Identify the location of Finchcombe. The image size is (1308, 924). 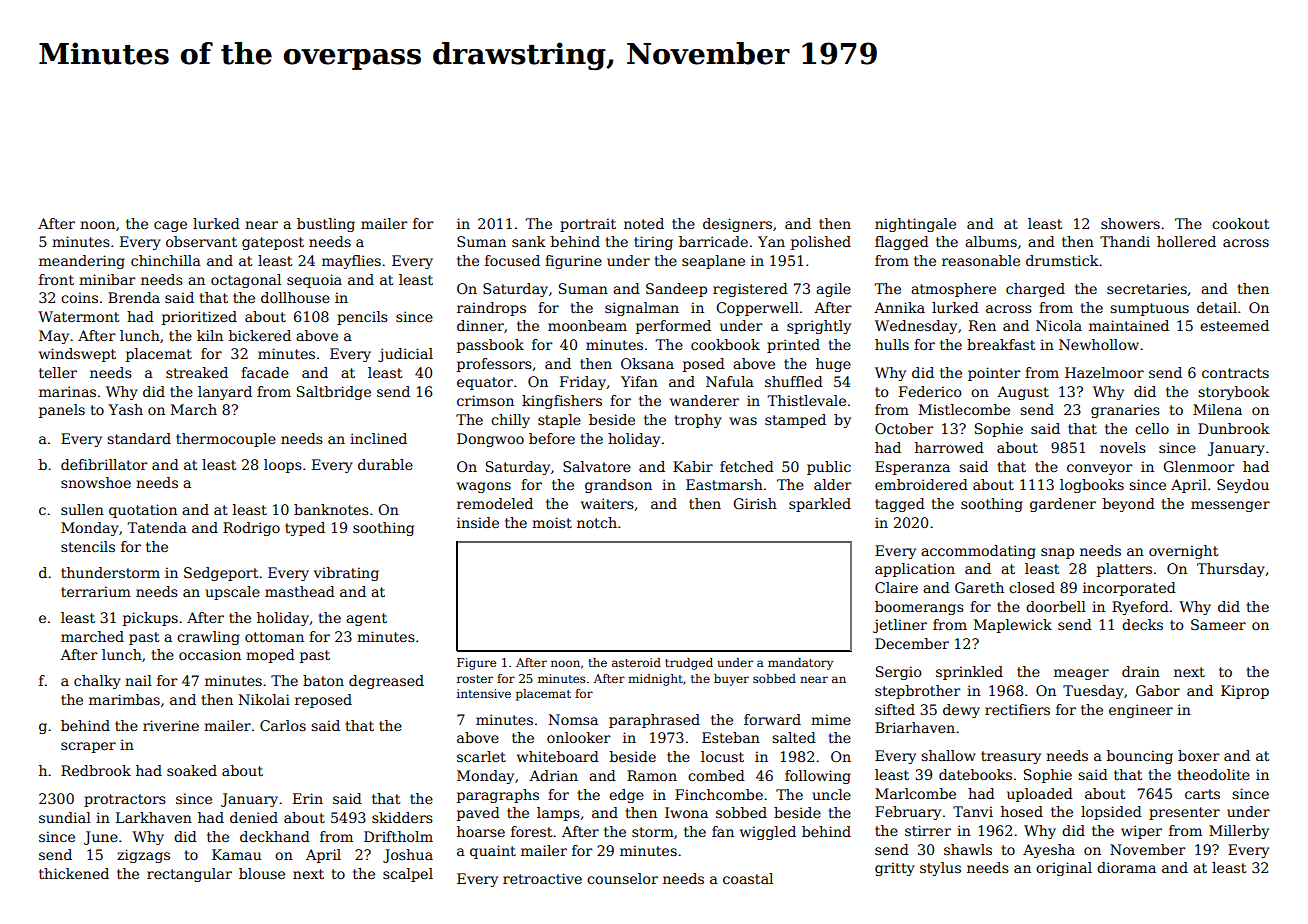
(719, 794).
